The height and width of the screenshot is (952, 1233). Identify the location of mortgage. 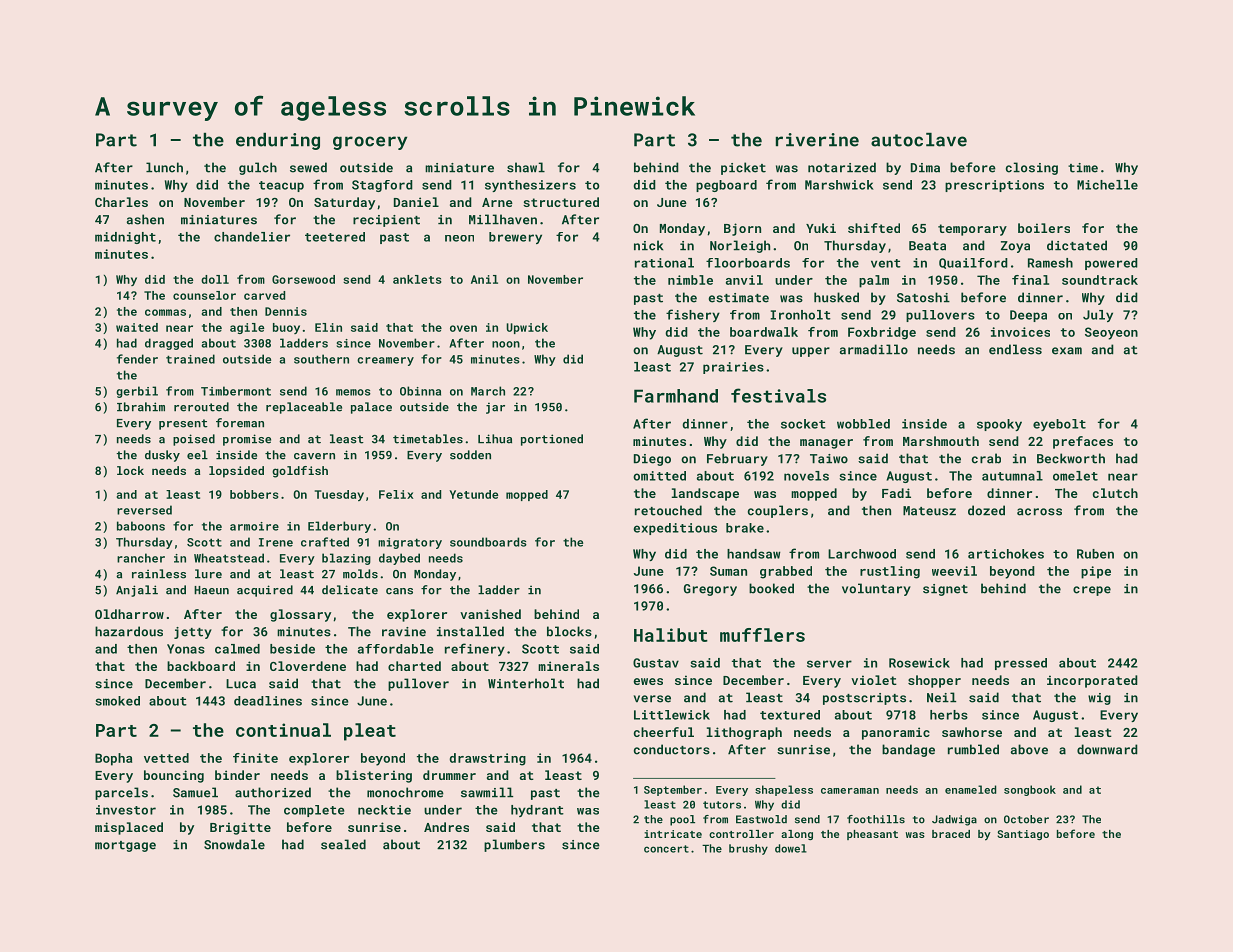
(125, 846).
